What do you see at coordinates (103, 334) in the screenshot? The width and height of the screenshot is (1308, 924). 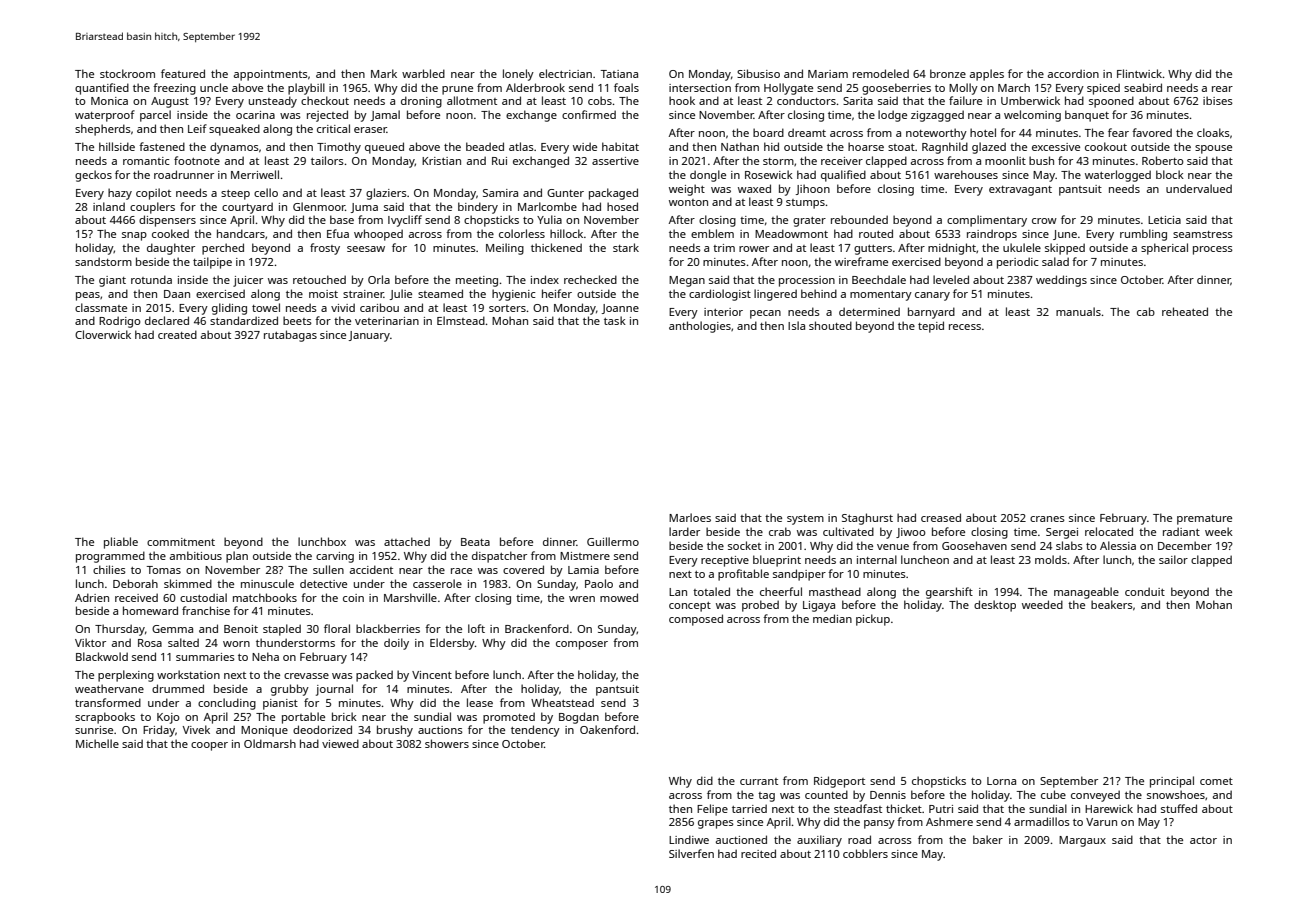 I see `Cloverwick` at bounding box center [103, 334].
